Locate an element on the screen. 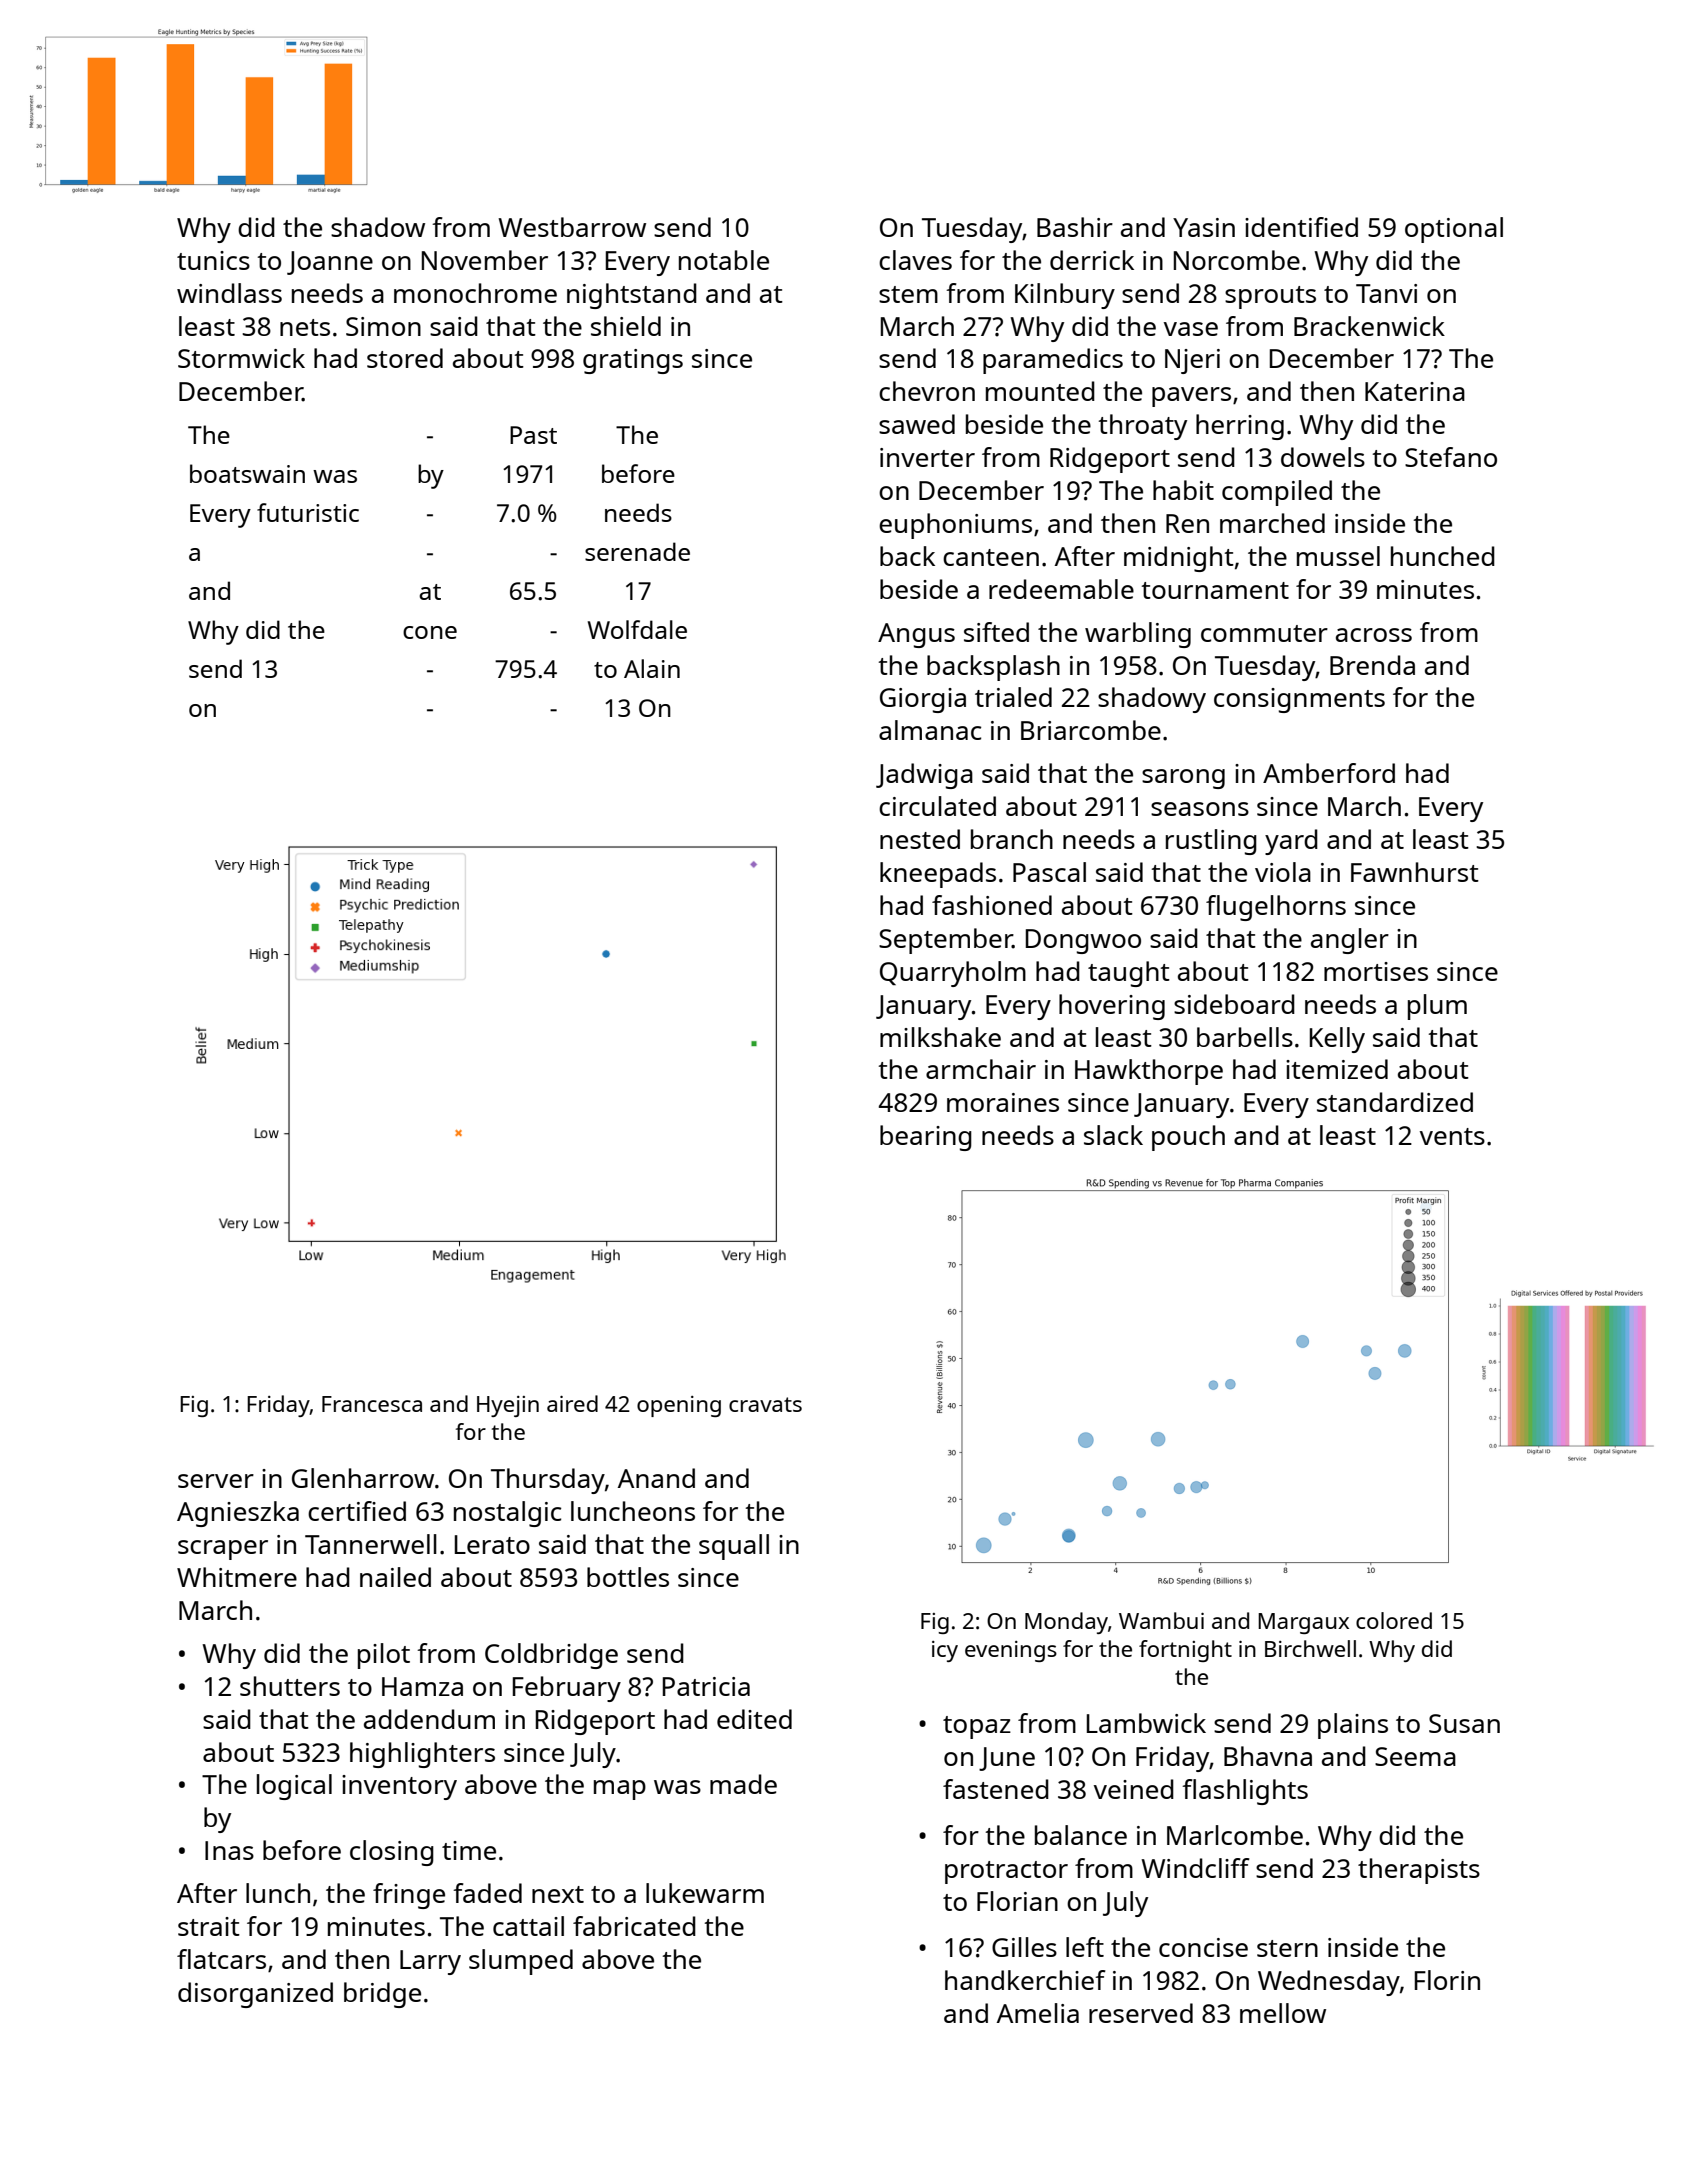 The height and width of the screenshot is (2178, 1683). Yasin is located at coordinates (1204, 227).
